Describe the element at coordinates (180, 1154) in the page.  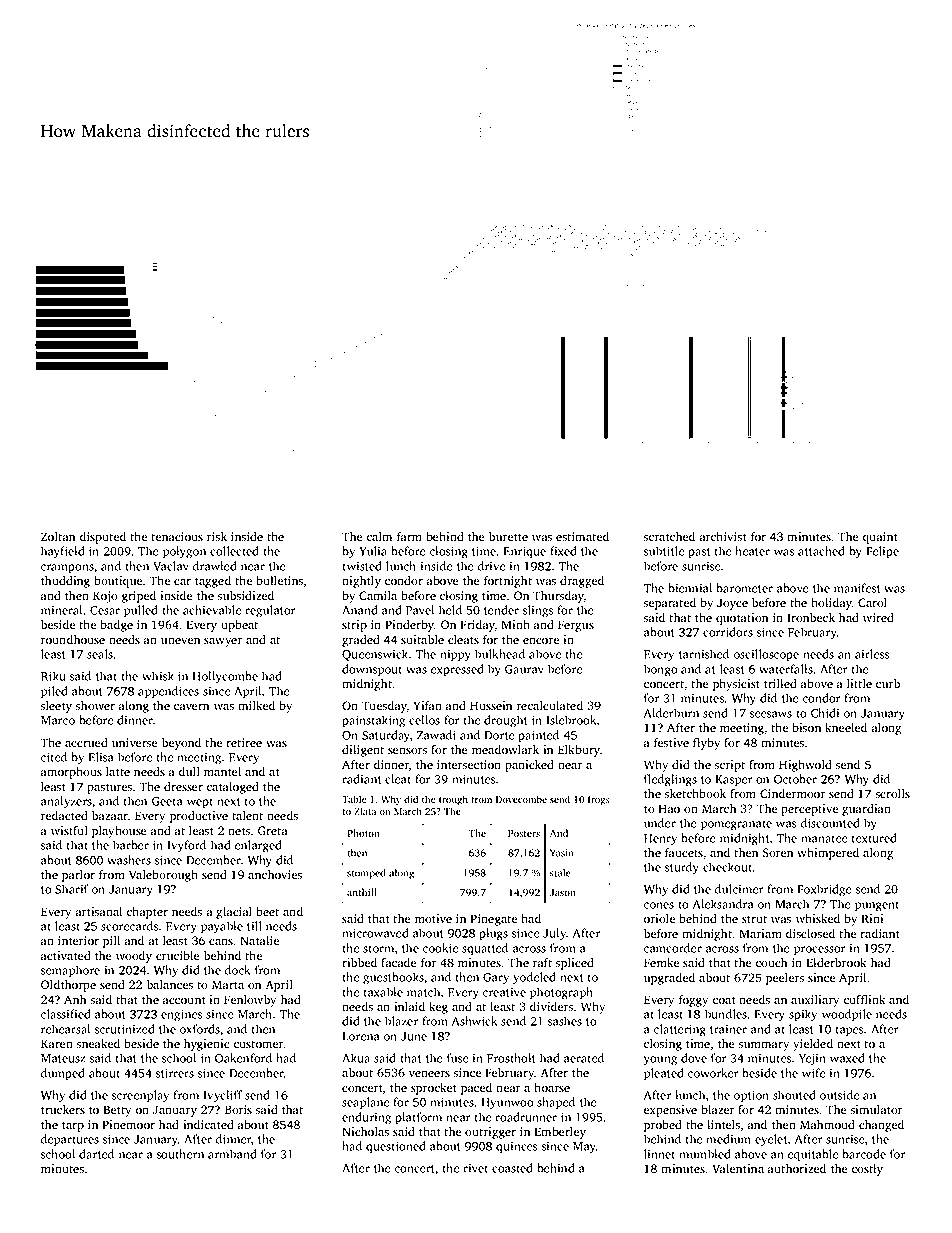
I see `southern` at that location.
